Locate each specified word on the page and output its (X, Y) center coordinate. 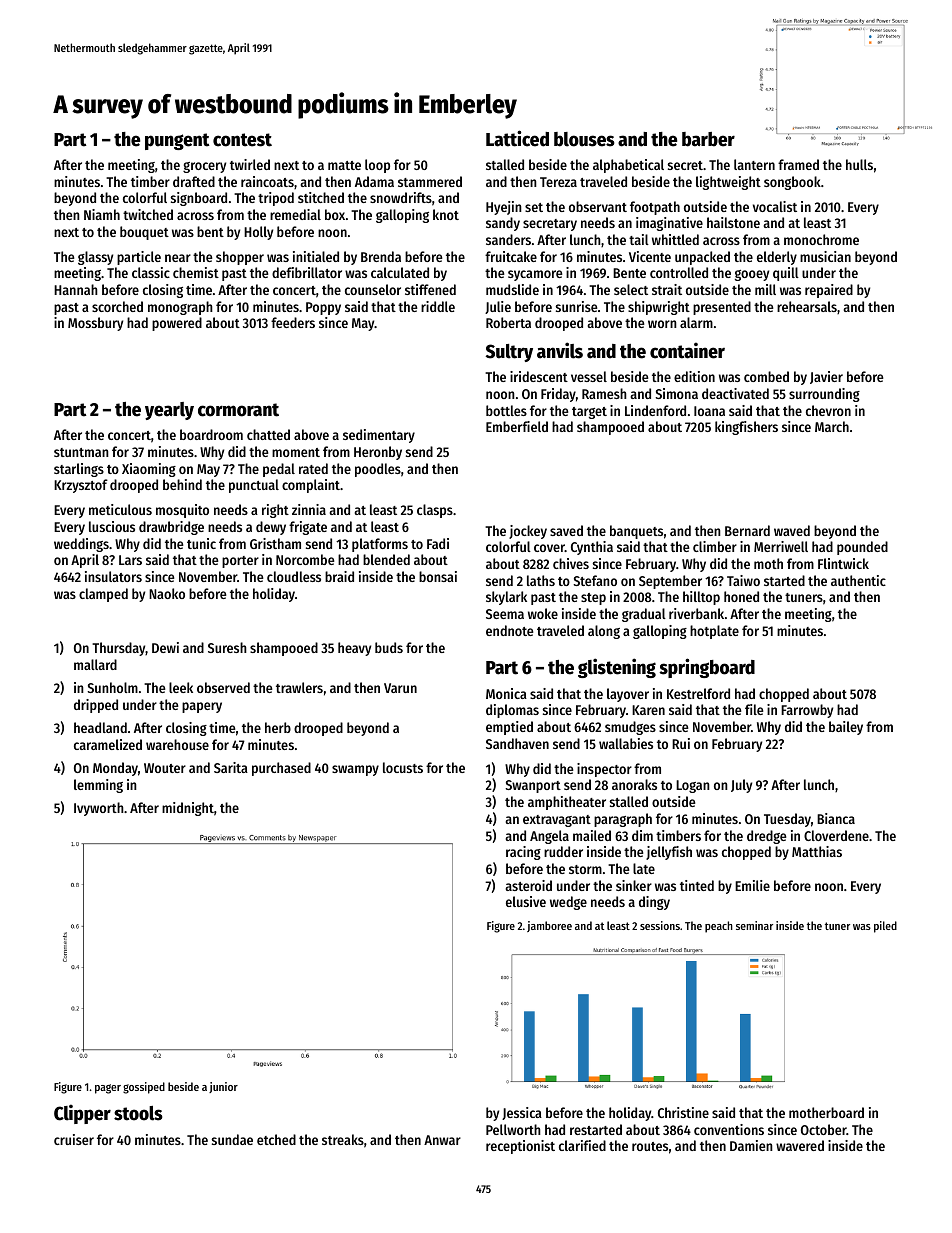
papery (202, 707)
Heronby (378, 453)
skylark (506, 598)
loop (377, 166)
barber (708, 139)
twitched (148, 214)
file (754, 709)
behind (182, 484)
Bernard (747, 530)
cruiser (74, 1139)
